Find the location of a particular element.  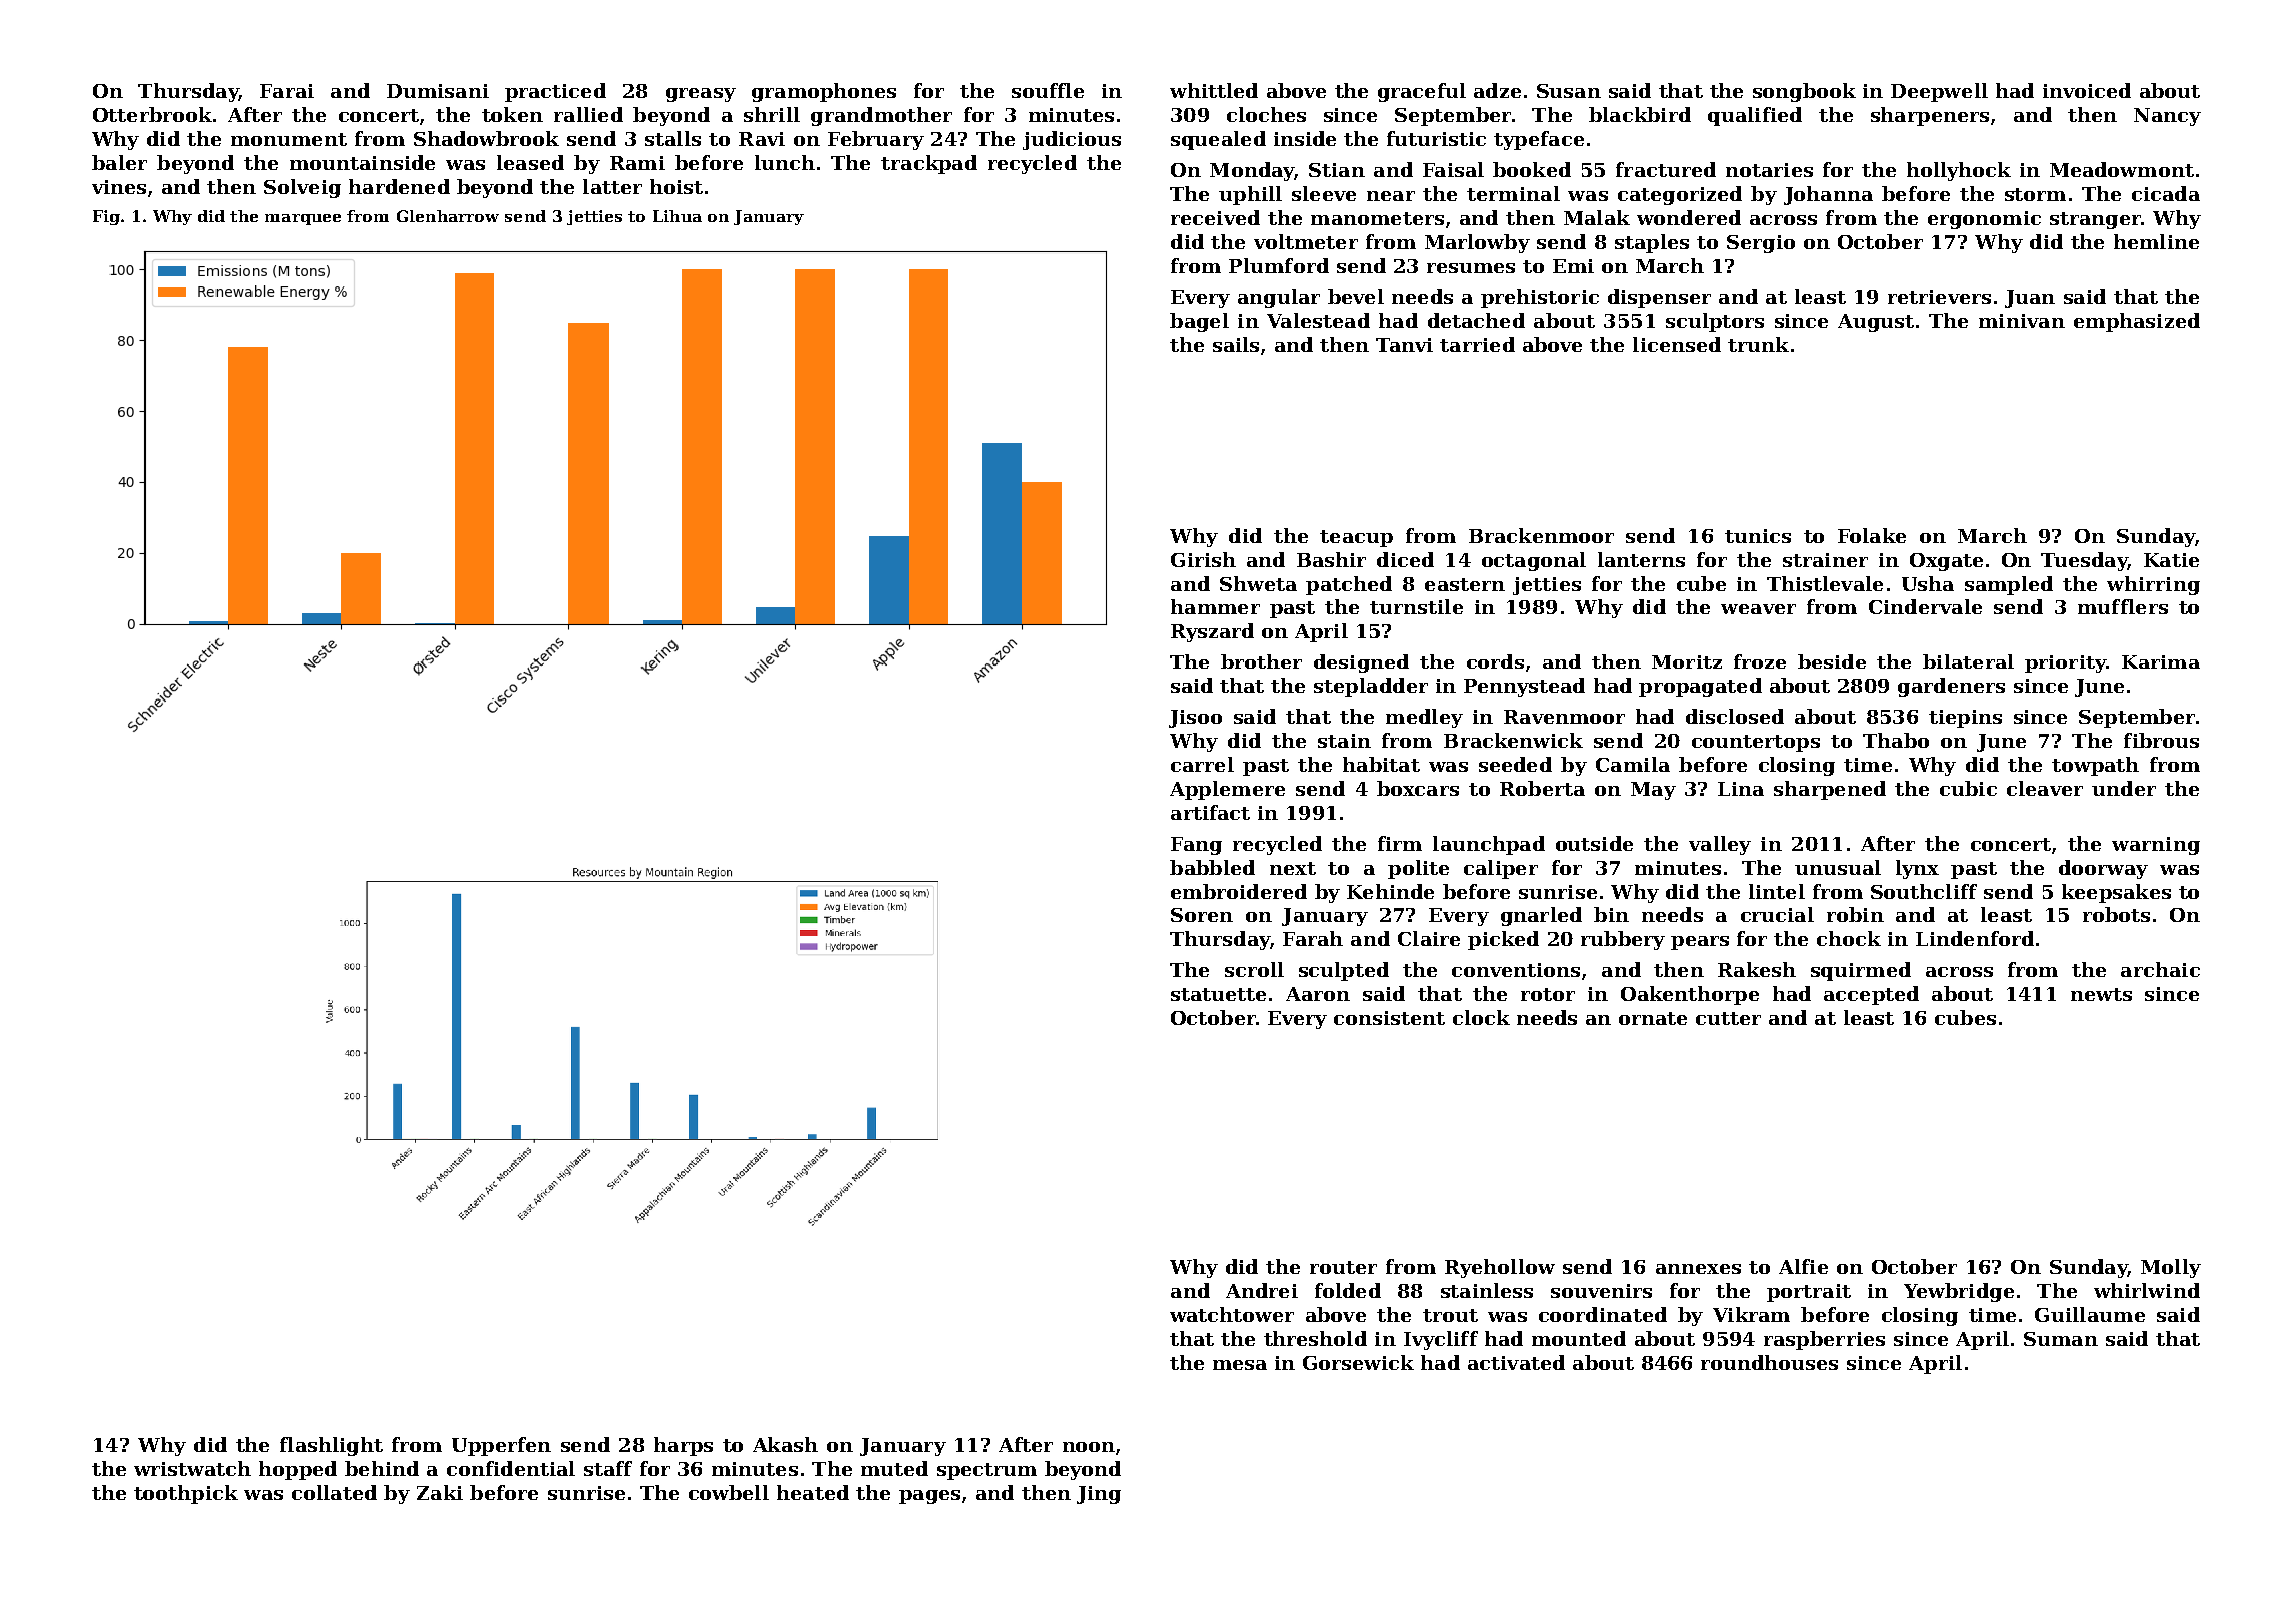

teacup is located at coordinates (1356, 538).
